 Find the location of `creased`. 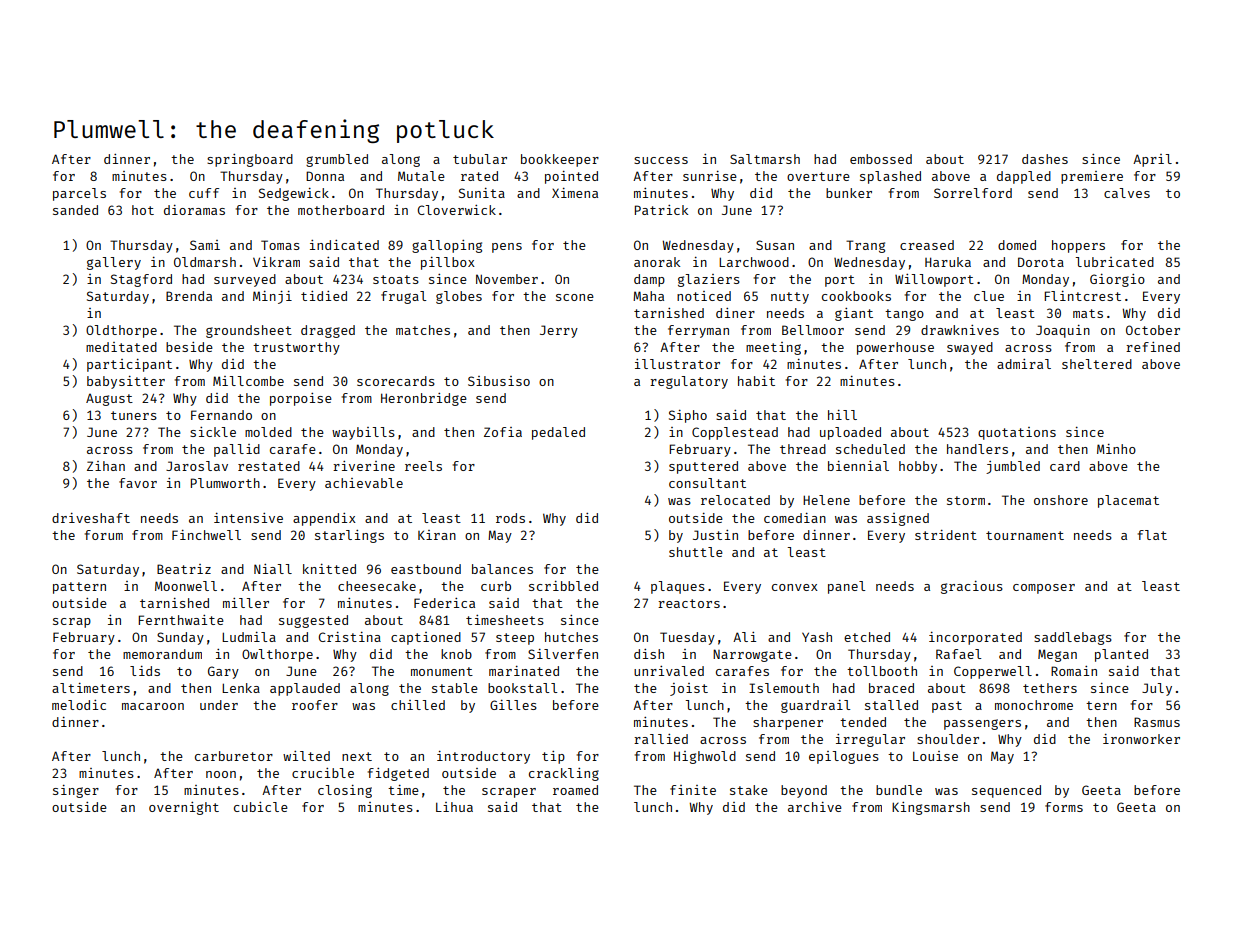

creased is located at coordinates (927, 245).
